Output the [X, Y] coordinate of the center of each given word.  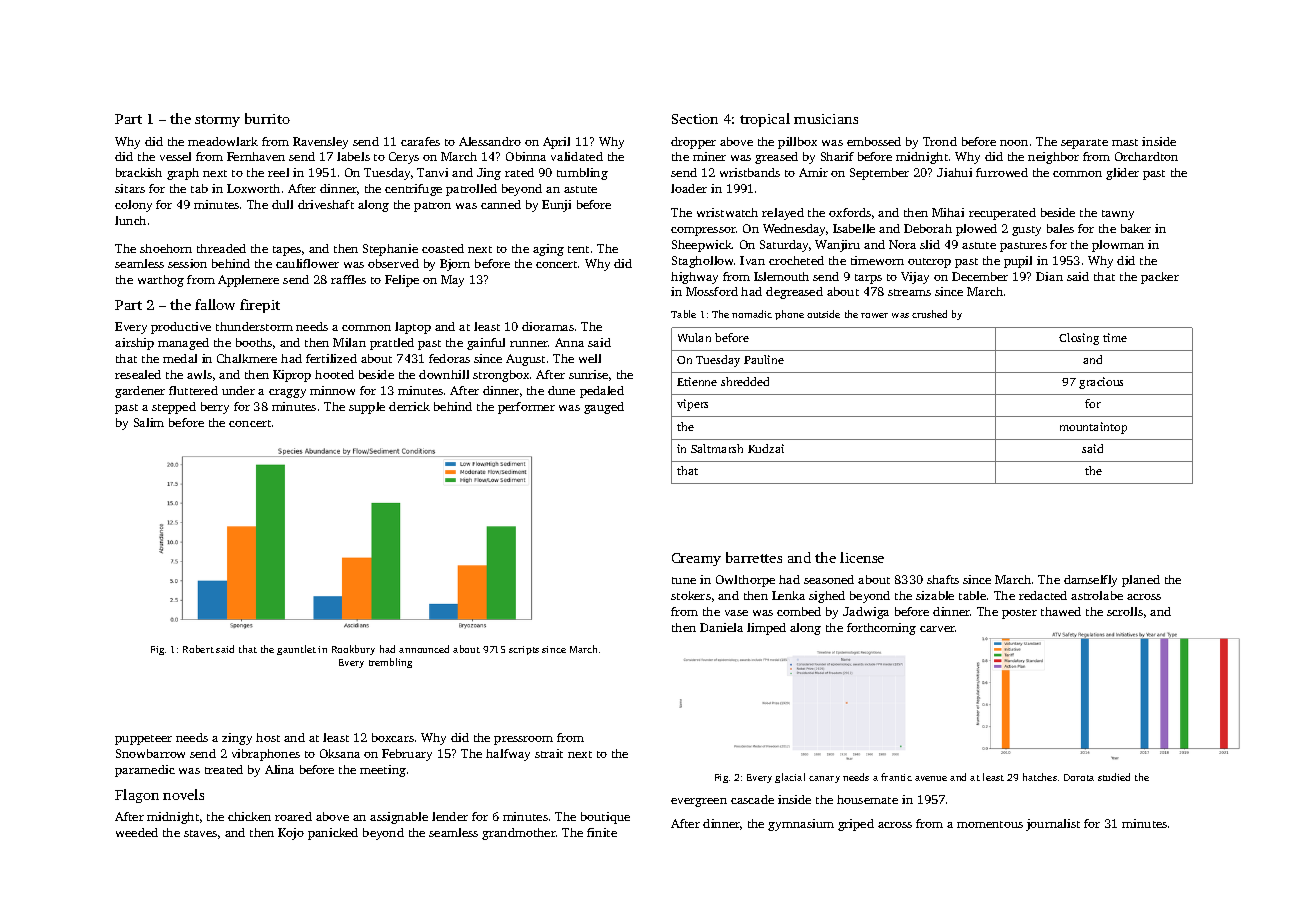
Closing [1079, 339]
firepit [260, 306]
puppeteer [143, 740]
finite [602, 832]
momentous [990, 824]
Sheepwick [702, 246]
